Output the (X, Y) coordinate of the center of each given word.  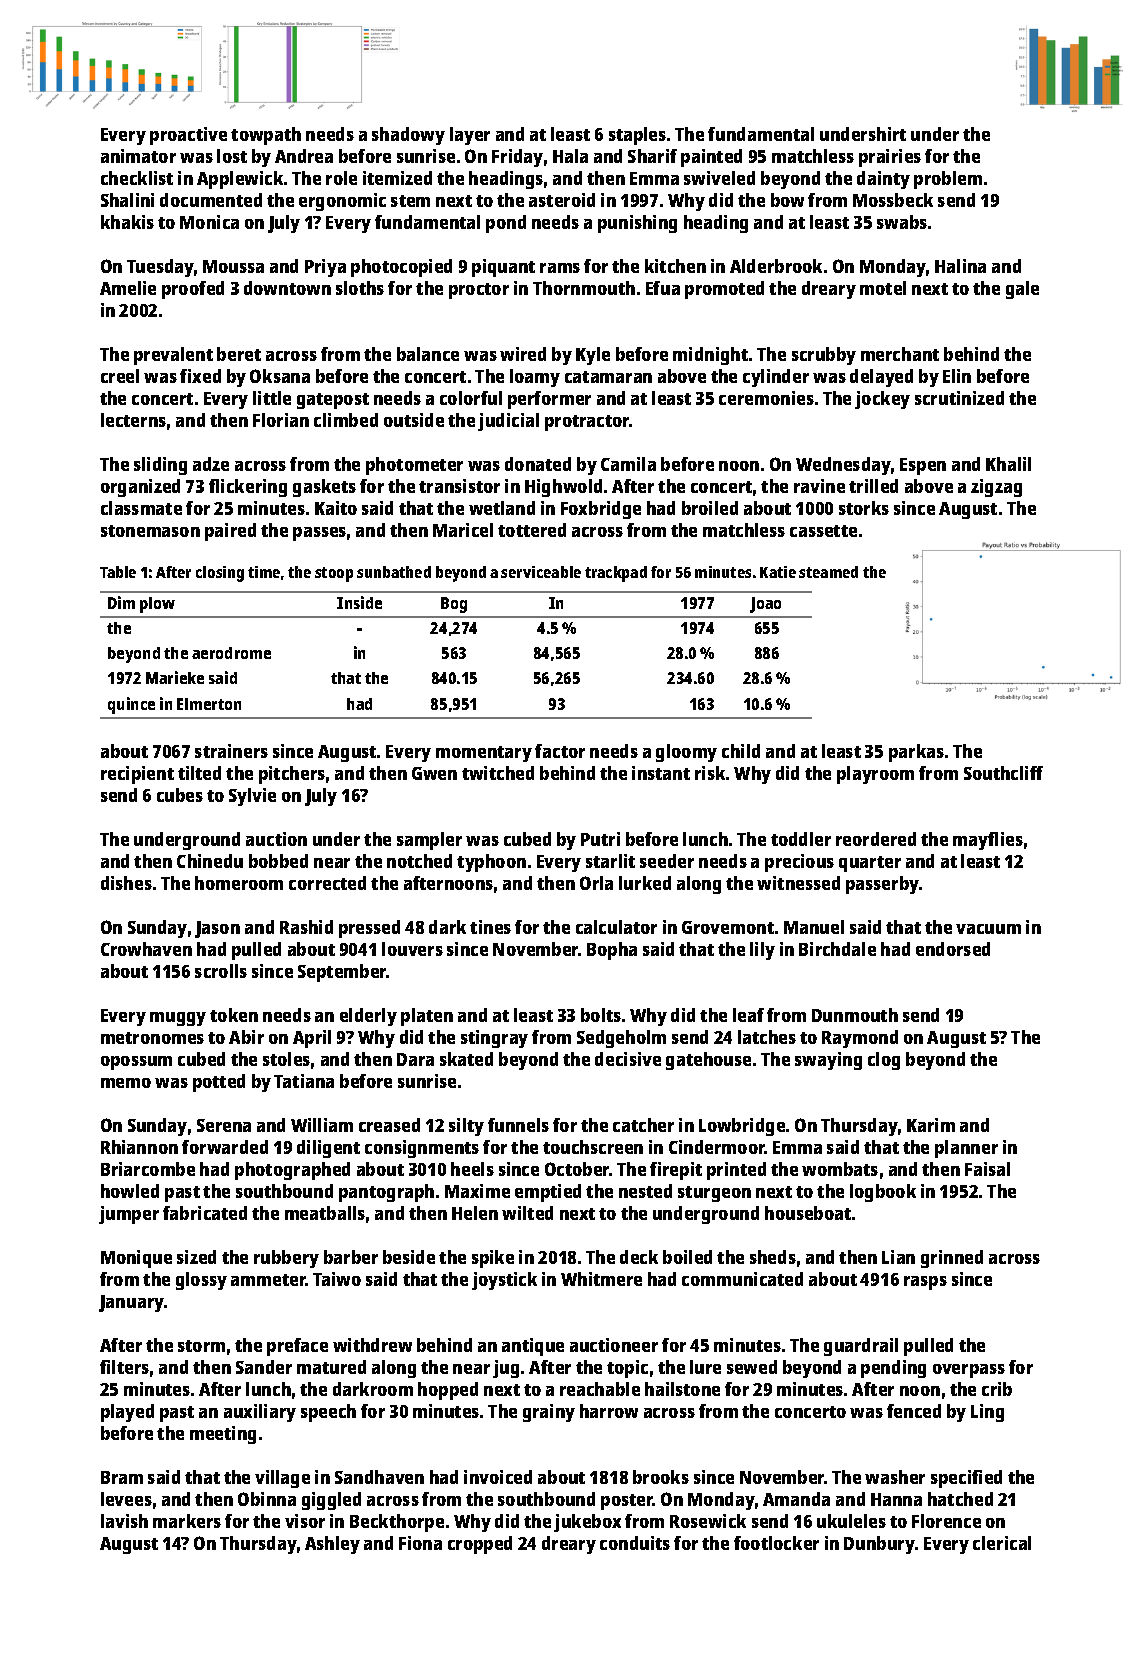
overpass (969, 1371)
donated (538, 464)
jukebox (587, 1523)
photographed (292, 1171)
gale (1022, 290)
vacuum (988, 929)
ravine (819, 486)
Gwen (434, 773)
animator (138, 156)
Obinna (267, 1499)
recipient (137, 775)
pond (506, 224)
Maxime (477, 1191)
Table (118, 572)
